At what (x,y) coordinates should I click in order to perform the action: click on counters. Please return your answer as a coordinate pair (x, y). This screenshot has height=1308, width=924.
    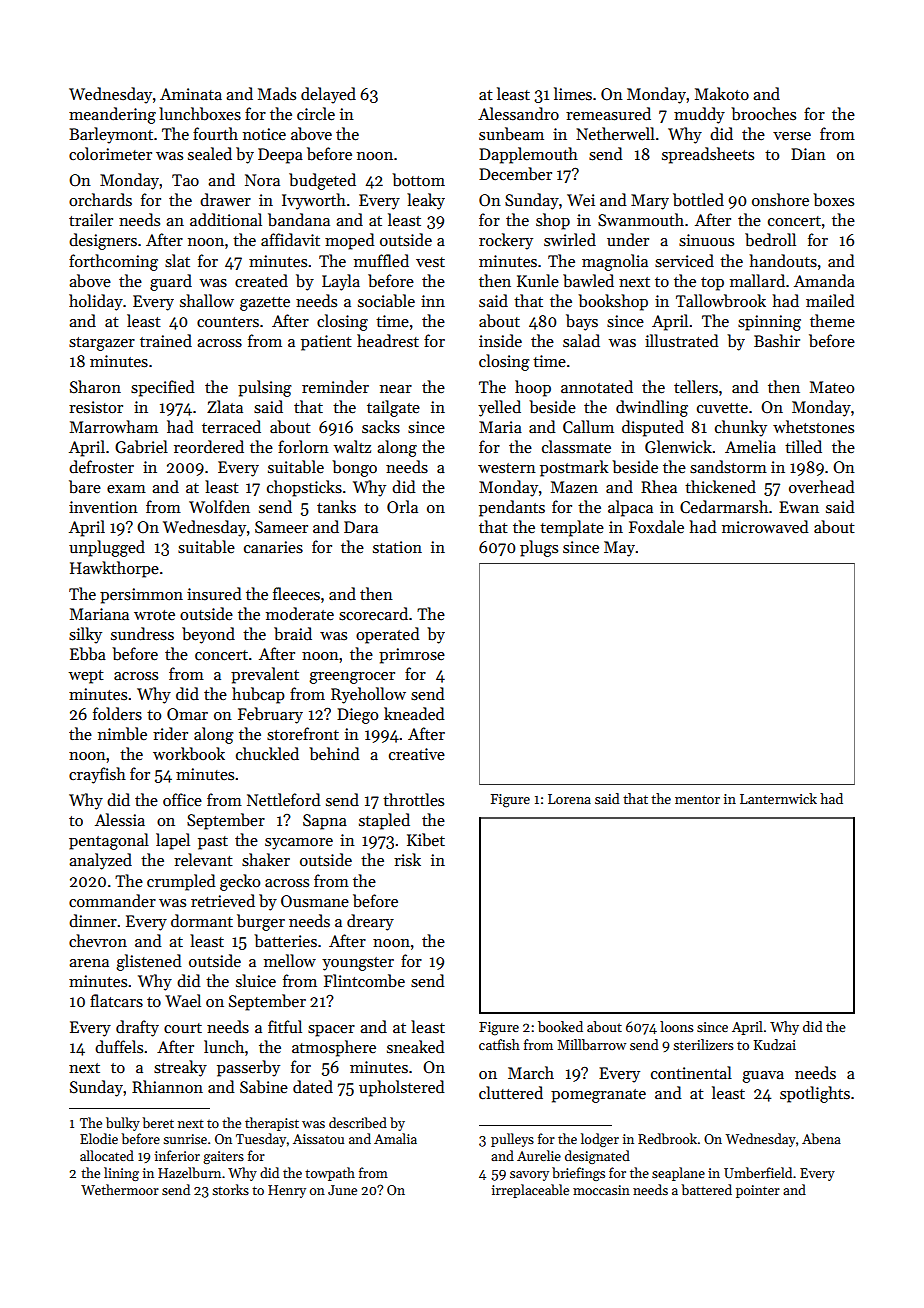
    Looking at the image, I should click on (228, 322).
